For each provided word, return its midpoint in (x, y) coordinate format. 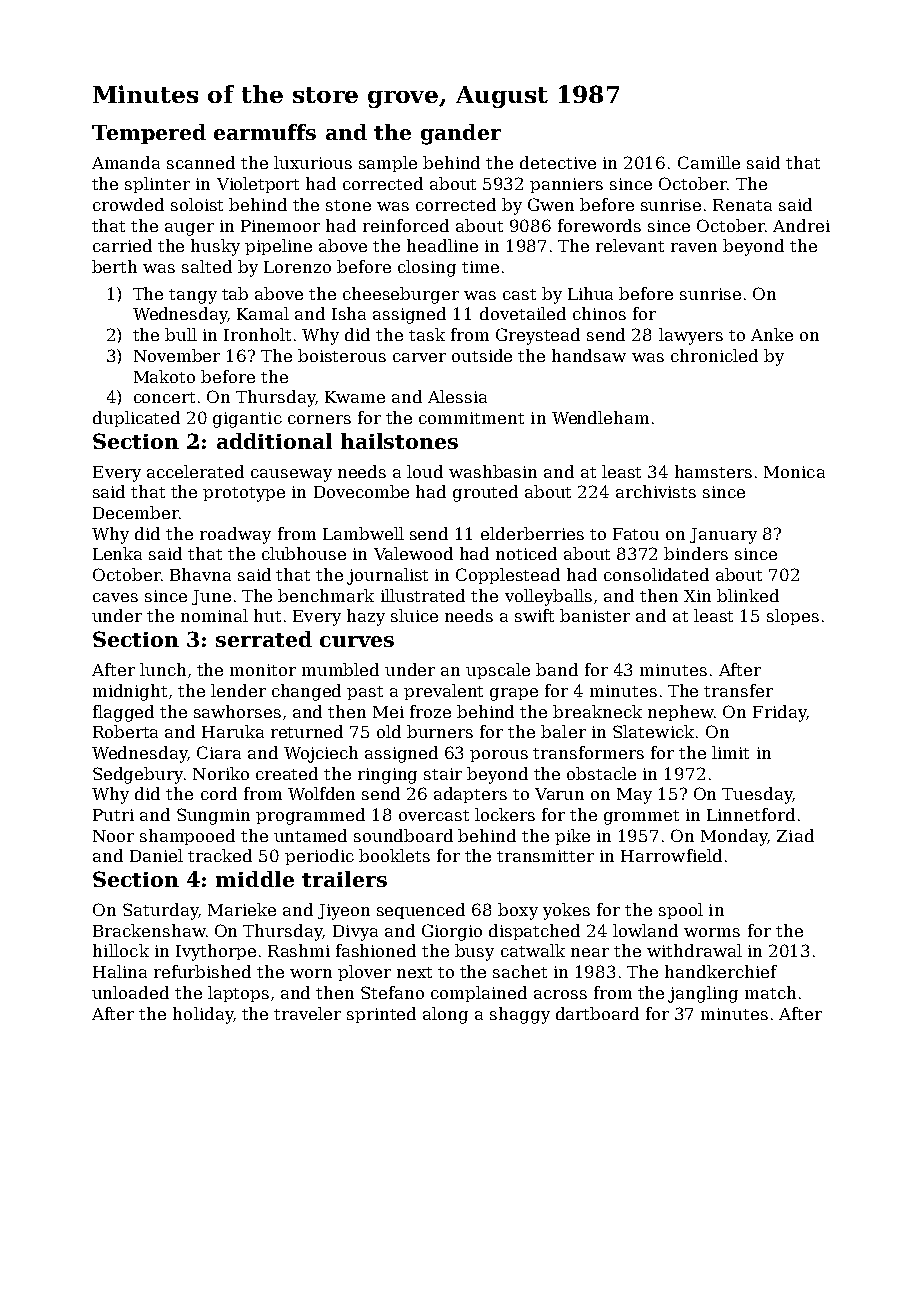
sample (388, 164)
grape (514, 694)
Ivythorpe (216, 952)
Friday (779, 713)
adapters (470, 795)
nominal (214, 615)
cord (219, 793)
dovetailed (523, 313)
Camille (709, 162)
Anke (772, 334)
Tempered (149, 134)
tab (235, 293)
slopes (793, 617)
